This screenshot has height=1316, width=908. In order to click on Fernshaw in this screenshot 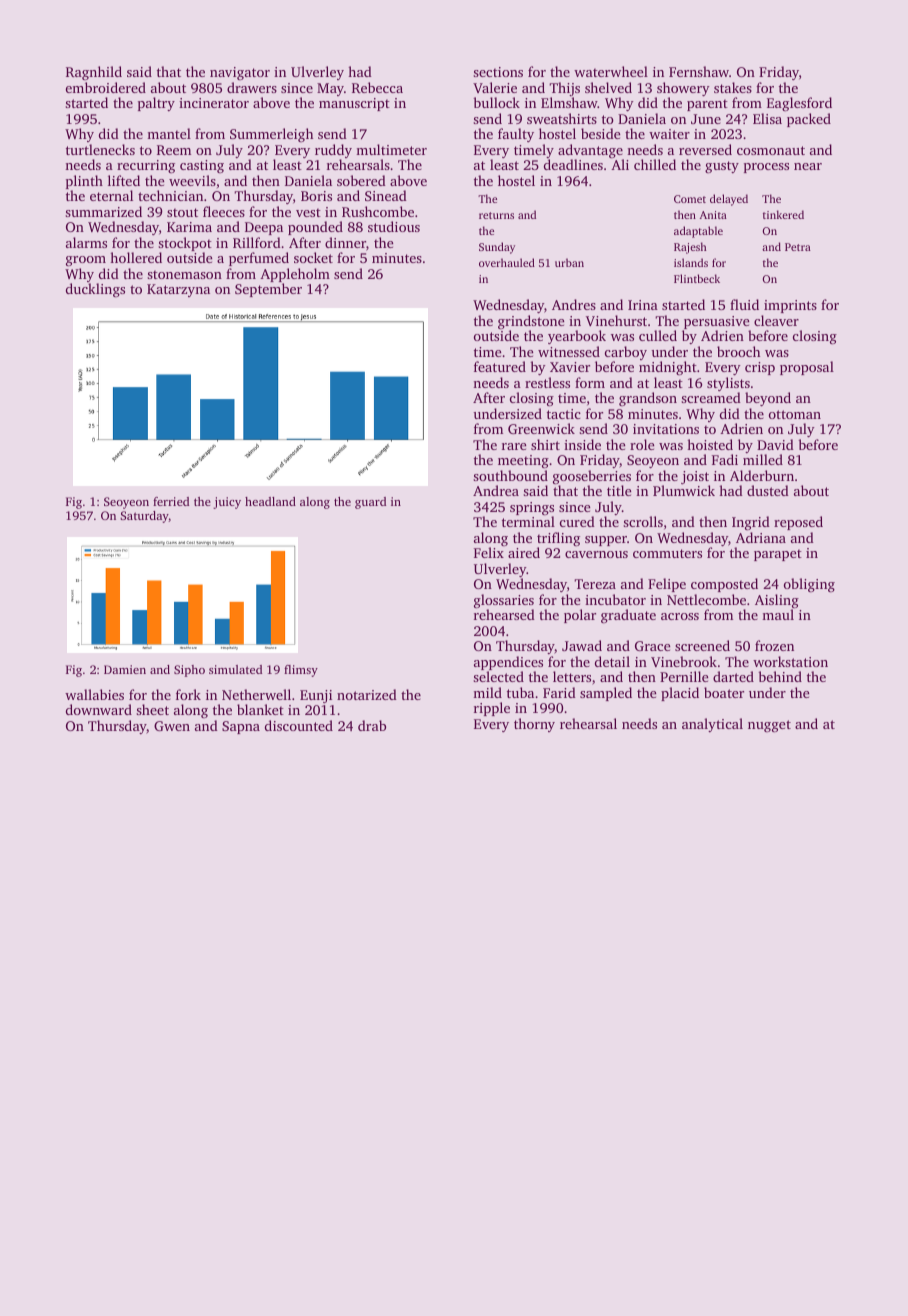, I will do `click(699, 71)`.
